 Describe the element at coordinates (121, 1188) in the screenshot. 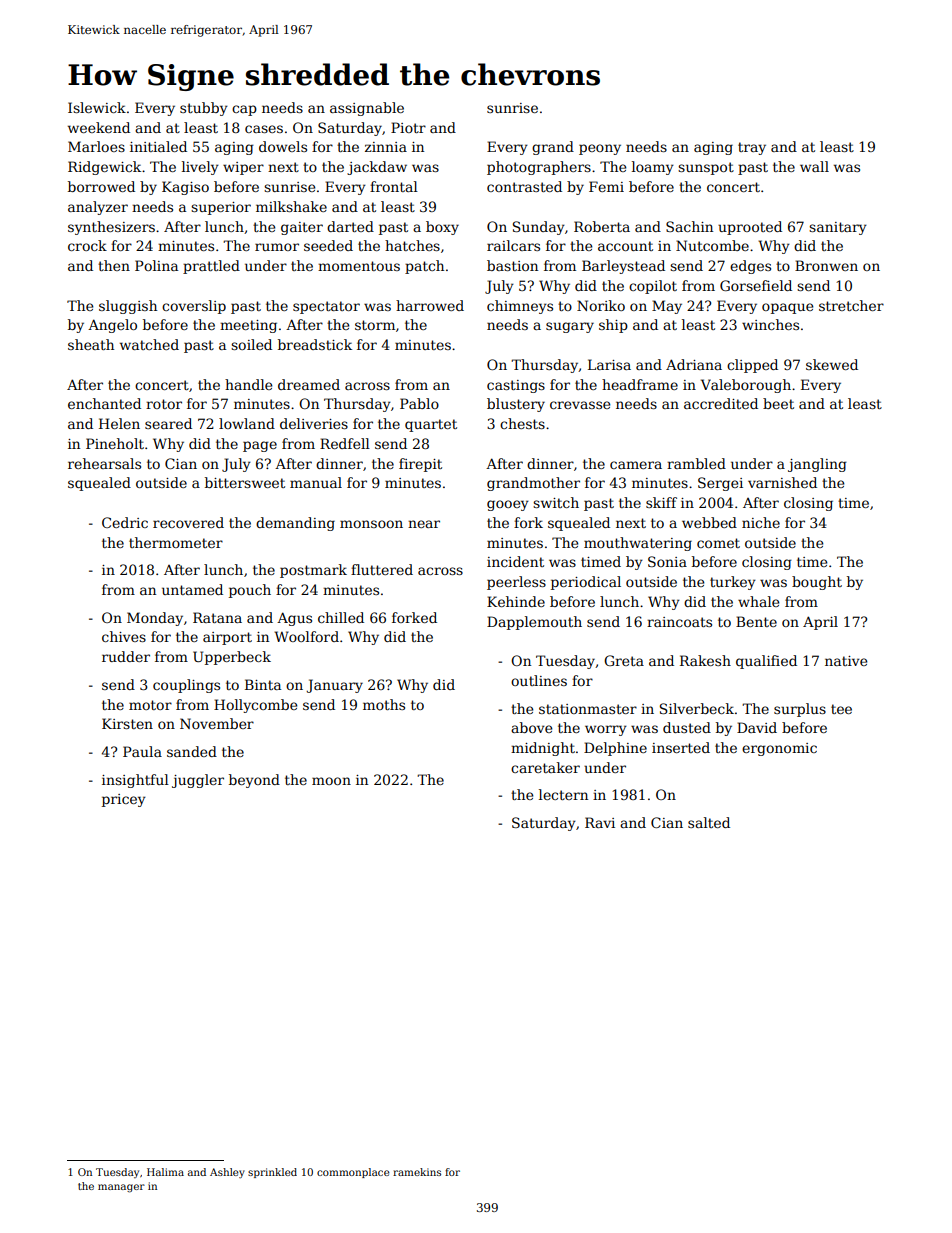

I see `manager` at that location.
